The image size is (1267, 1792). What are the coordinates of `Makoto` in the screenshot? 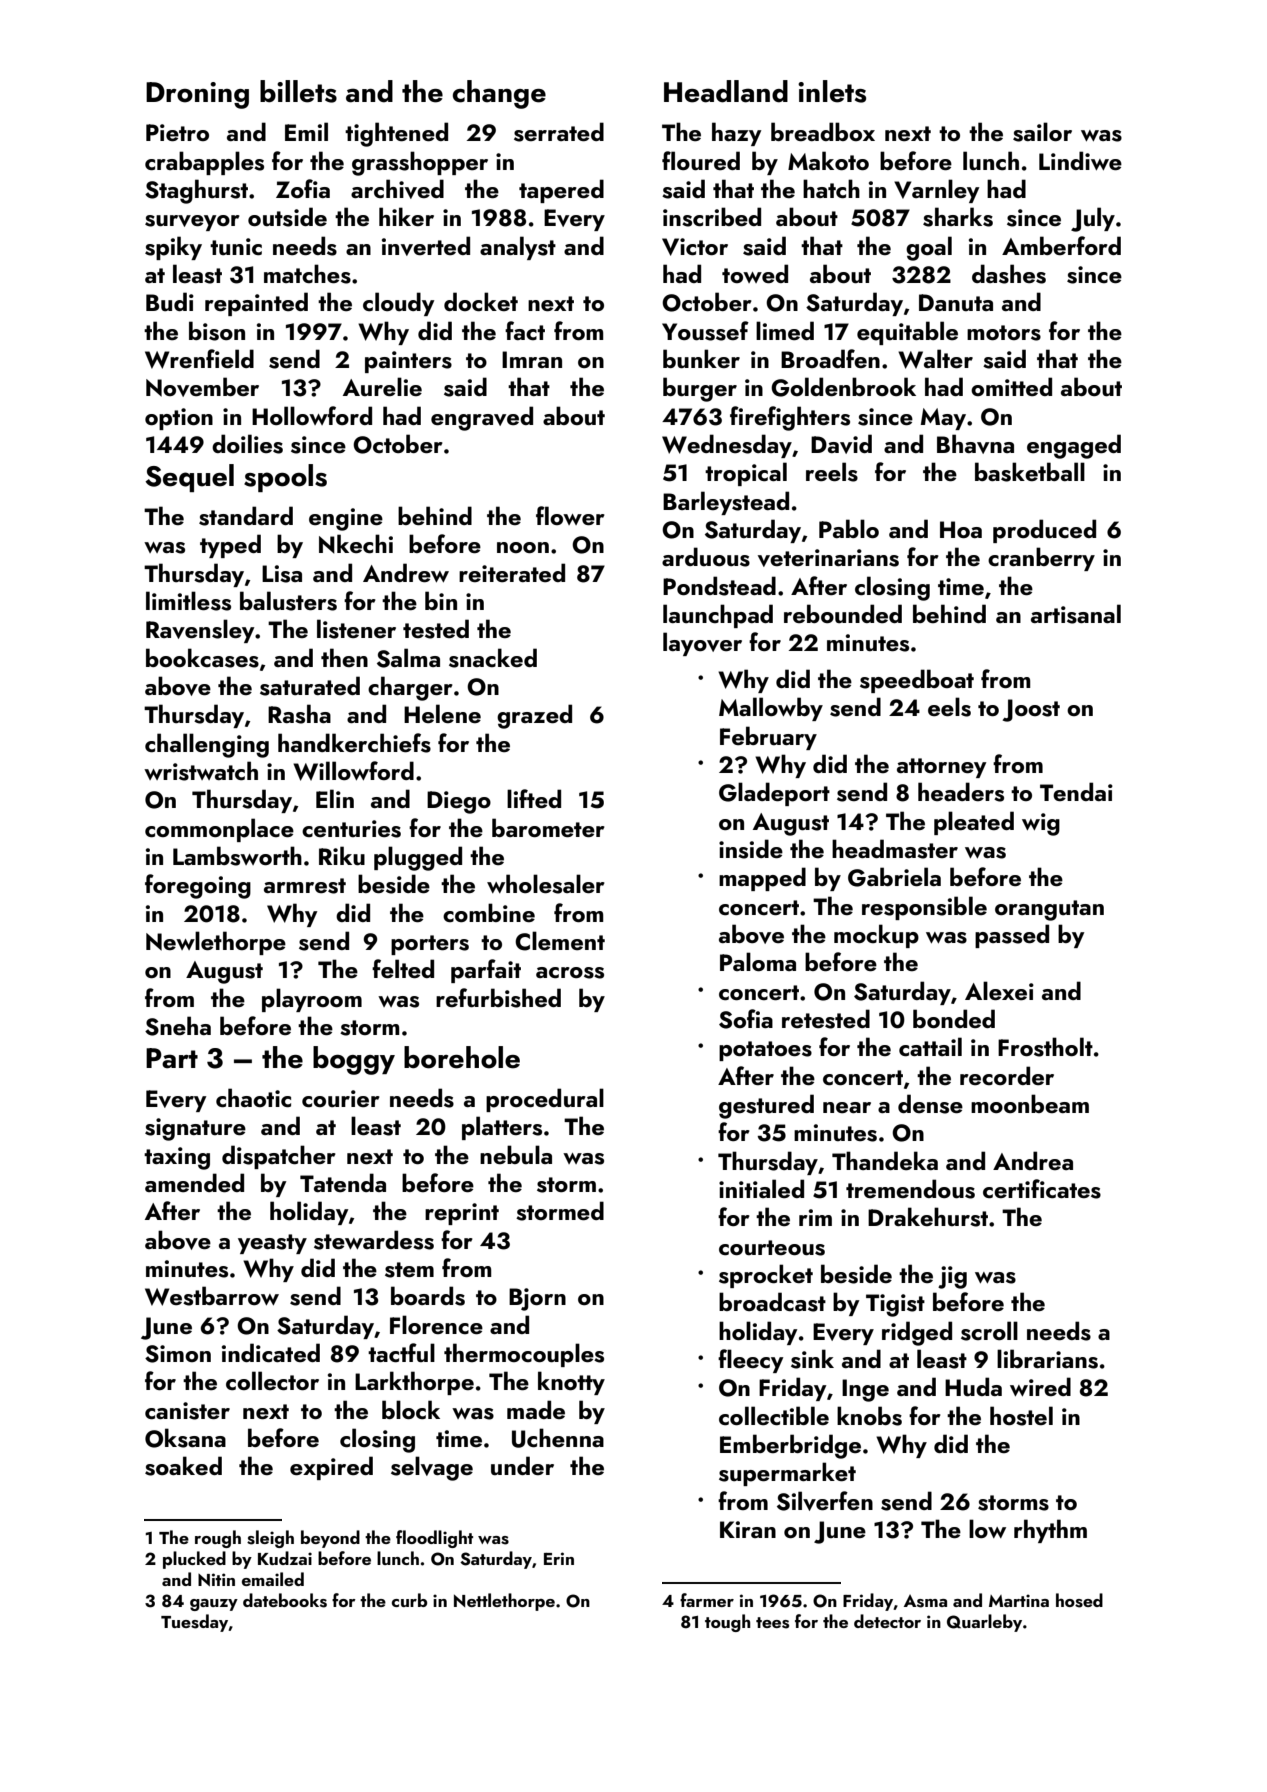 It's located at (828, 160).
